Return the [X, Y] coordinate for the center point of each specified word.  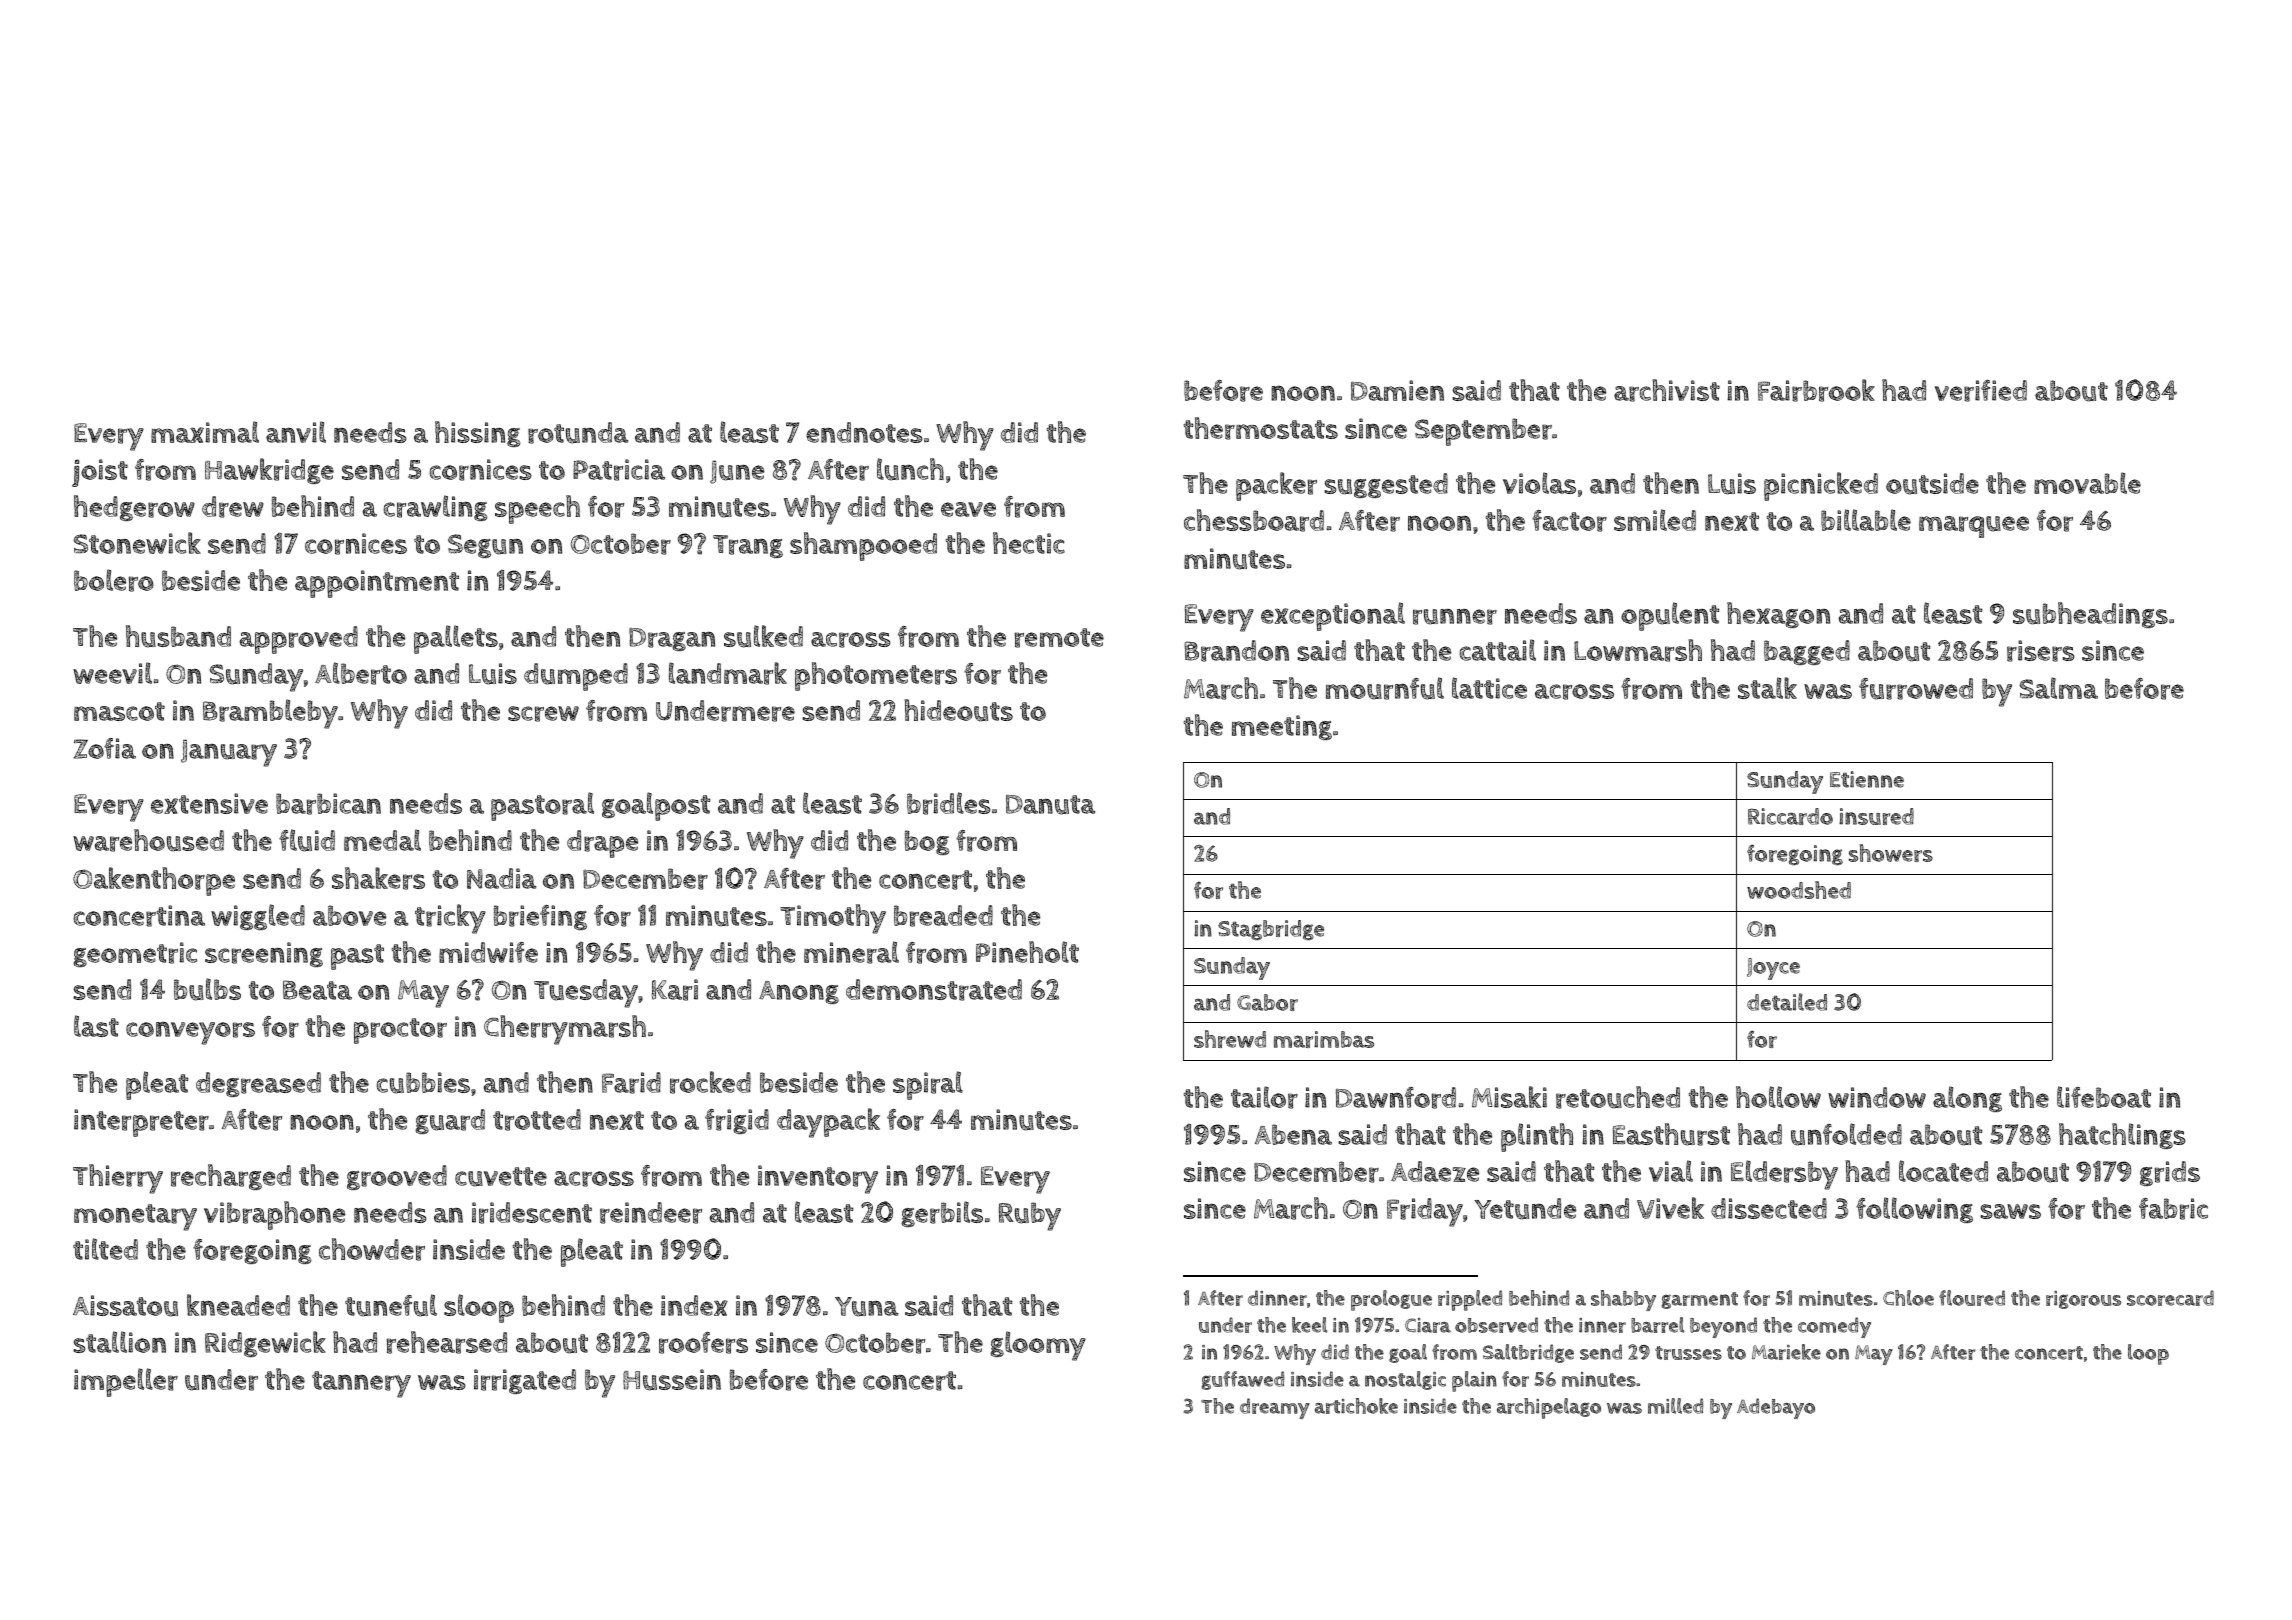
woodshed [1799, 890]
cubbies [423, 1083]
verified [1981, 391]
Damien [1397, 390]
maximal [205, 432]
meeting [1282, 727]
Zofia [105, 748]
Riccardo [1790, 816]
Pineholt [1027, 952]
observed [1496, 1325]
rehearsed [447, 1342]
